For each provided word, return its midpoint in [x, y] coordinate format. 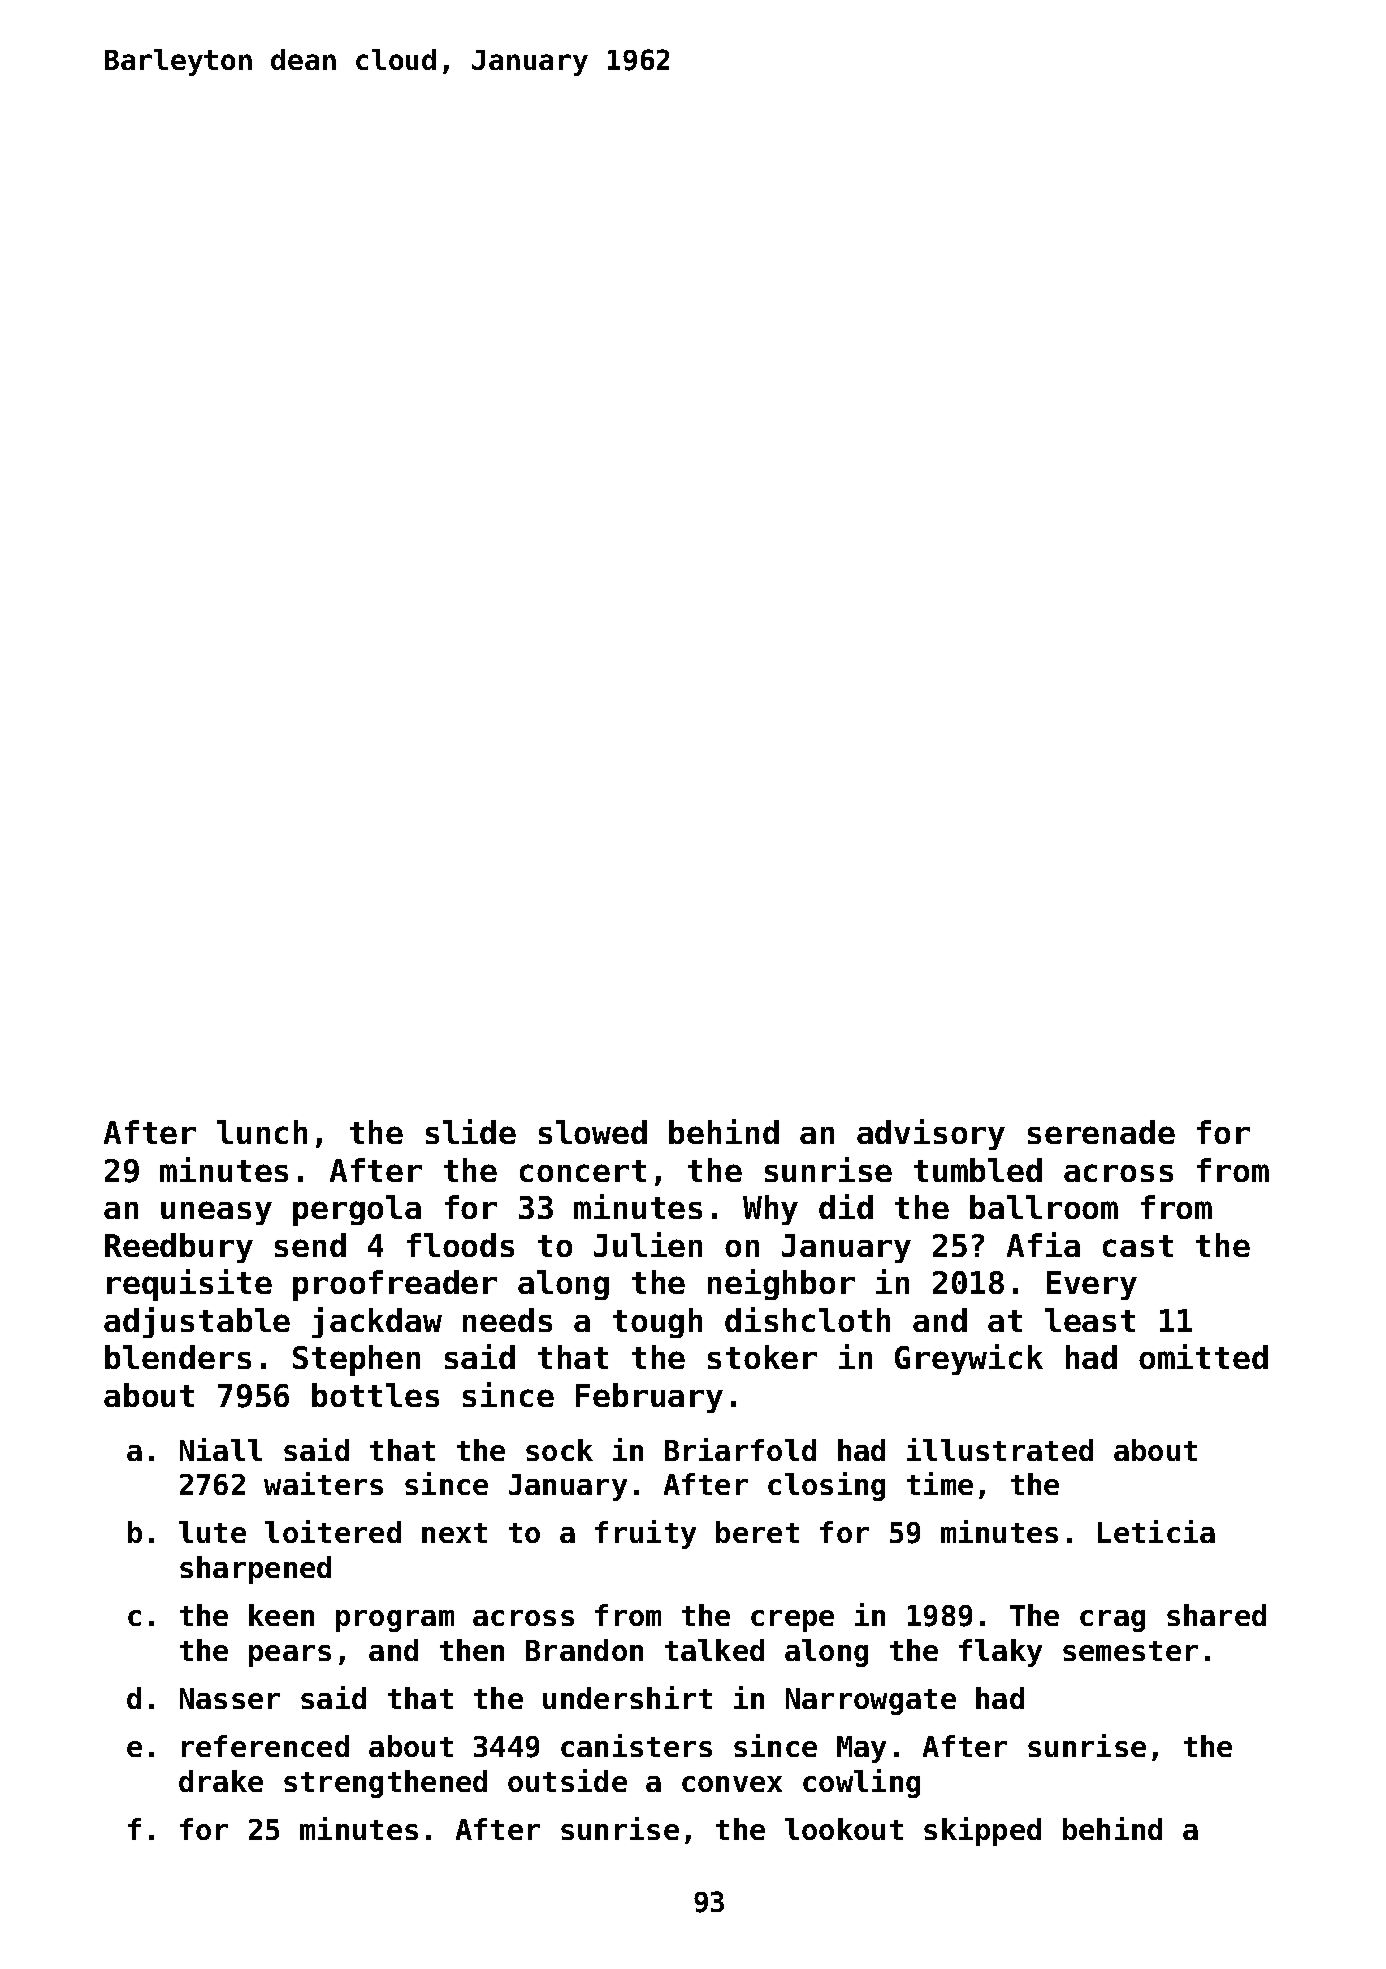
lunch [262, 1132]
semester [1130, 1651]
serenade [1101, 1132]
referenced [265, 1746]
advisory [931, 1134]
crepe [792, 1621]
